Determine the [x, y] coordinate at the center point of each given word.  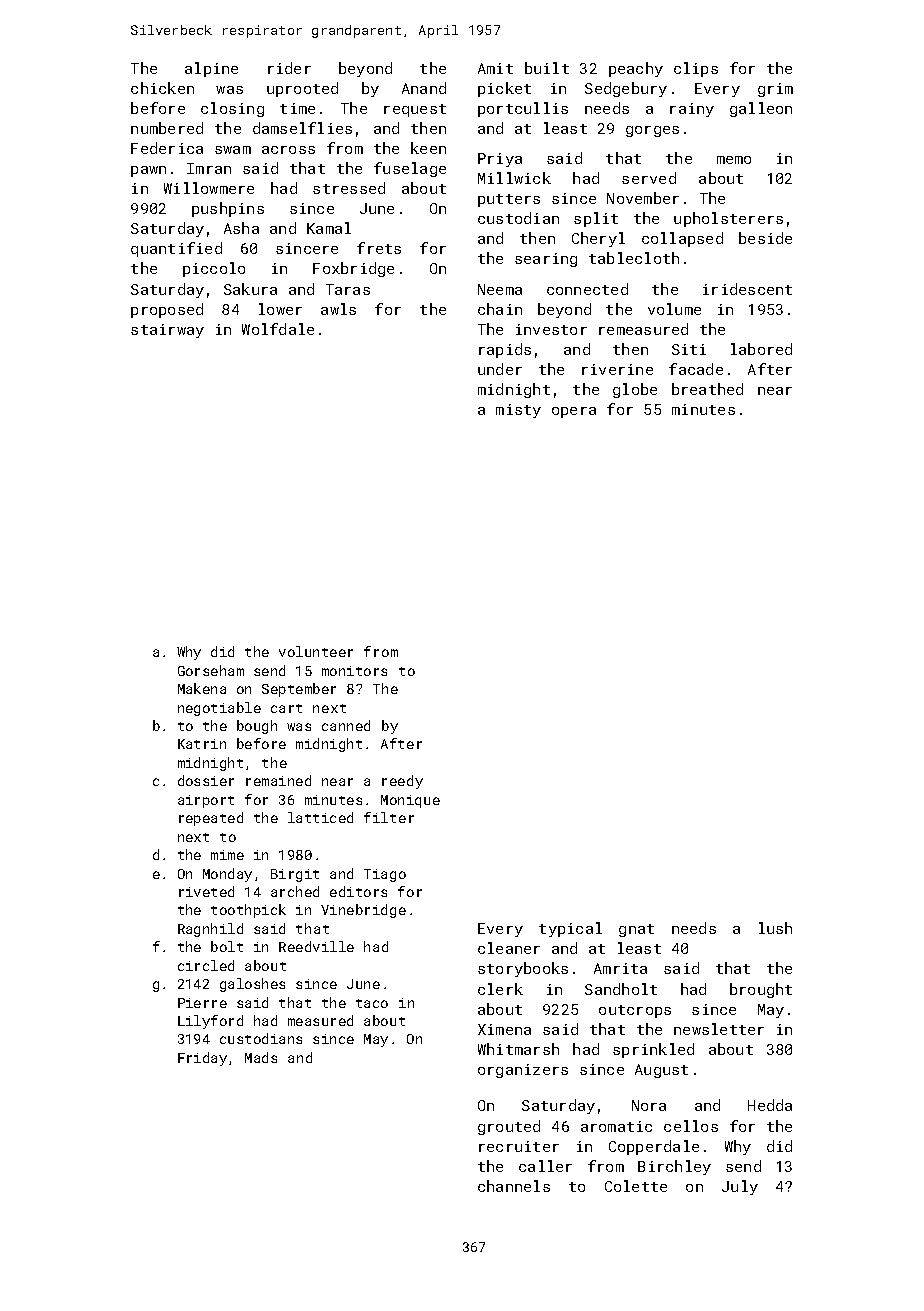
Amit [495, 68]
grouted [509, 1127]
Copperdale [654, 1147]
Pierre [202, 1003]
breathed [707, 389]
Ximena [504, 1029]
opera [574, 412]
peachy [636, 69]
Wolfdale [278, 329]
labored [761, 349]
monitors [354, 671]
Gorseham [211, 670]
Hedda [770, 1105]
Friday [202, 1059]
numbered [167, 128]
